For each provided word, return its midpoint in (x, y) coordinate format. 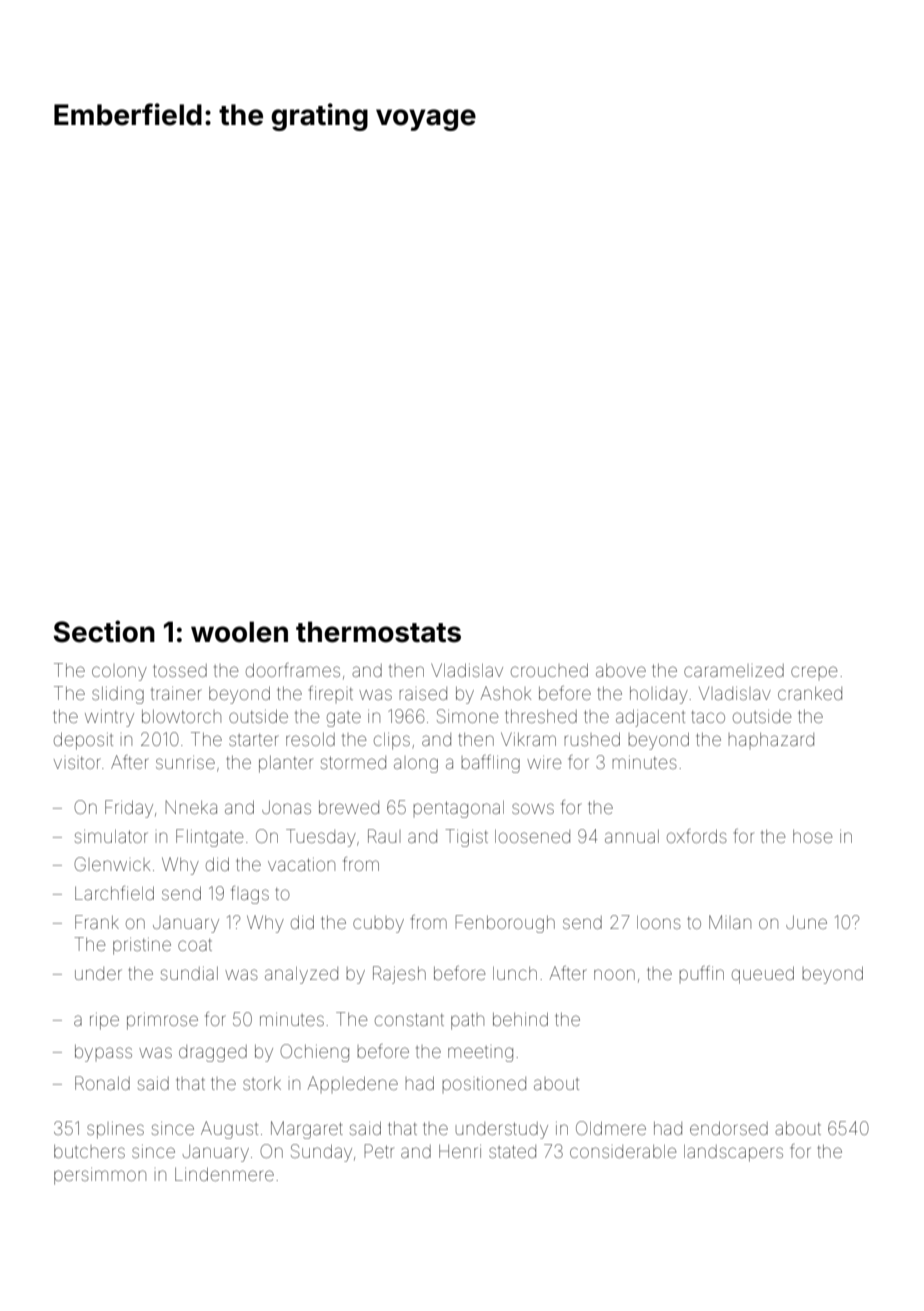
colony (119, 673)
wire (544, 762)
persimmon (100, 1176)
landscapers (733, 1153)
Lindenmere (224, 1174)
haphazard (771, 739)
